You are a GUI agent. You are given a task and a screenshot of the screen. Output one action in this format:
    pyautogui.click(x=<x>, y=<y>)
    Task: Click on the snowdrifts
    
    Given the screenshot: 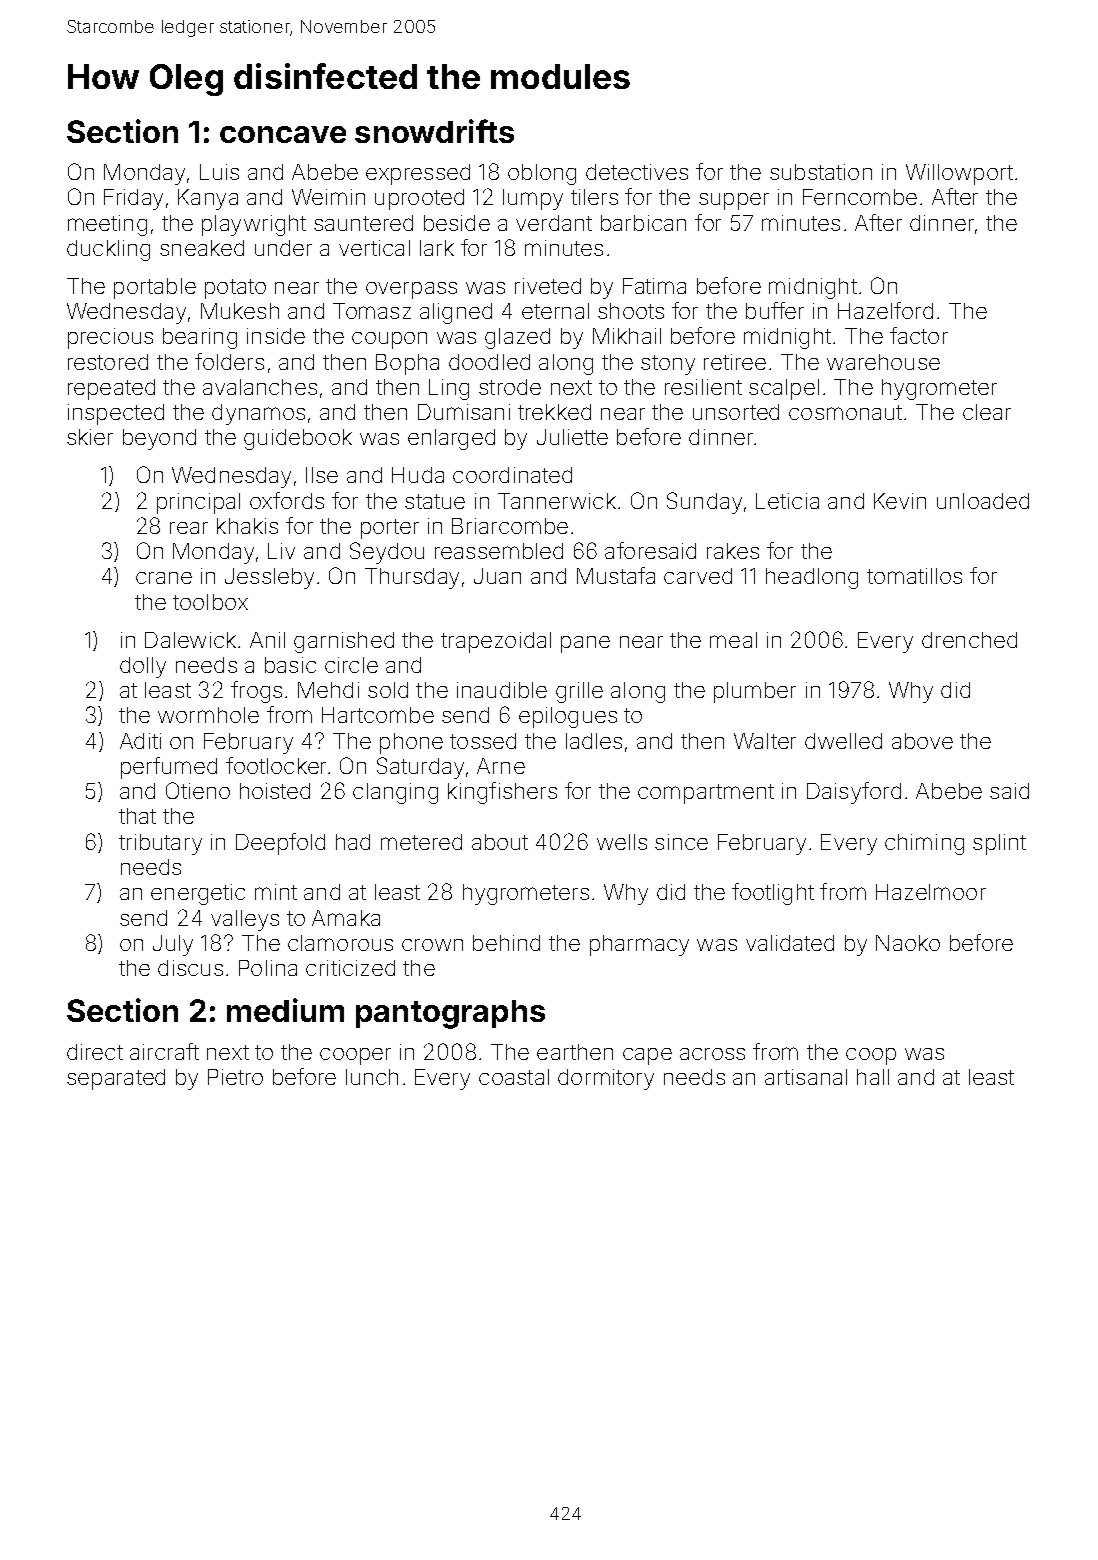 What is the action you would take?
    pyautogui.click(x=434, y=131)
